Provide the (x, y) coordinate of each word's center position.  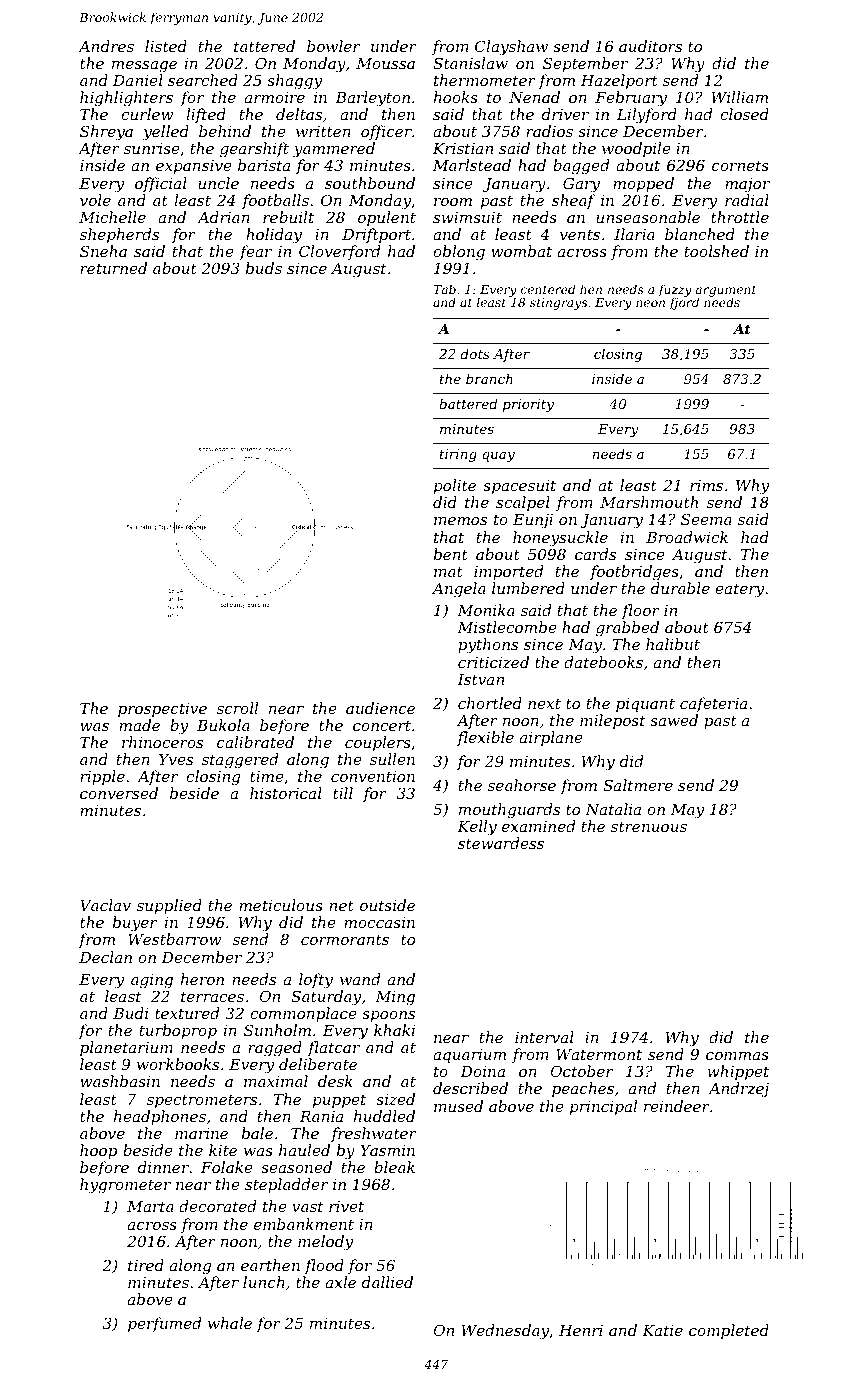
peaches (583, 1089)
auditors (650, 46)
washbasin (120, 1081)
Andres (106, 46)
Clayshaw (511, 48)
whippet (738, 1072)
